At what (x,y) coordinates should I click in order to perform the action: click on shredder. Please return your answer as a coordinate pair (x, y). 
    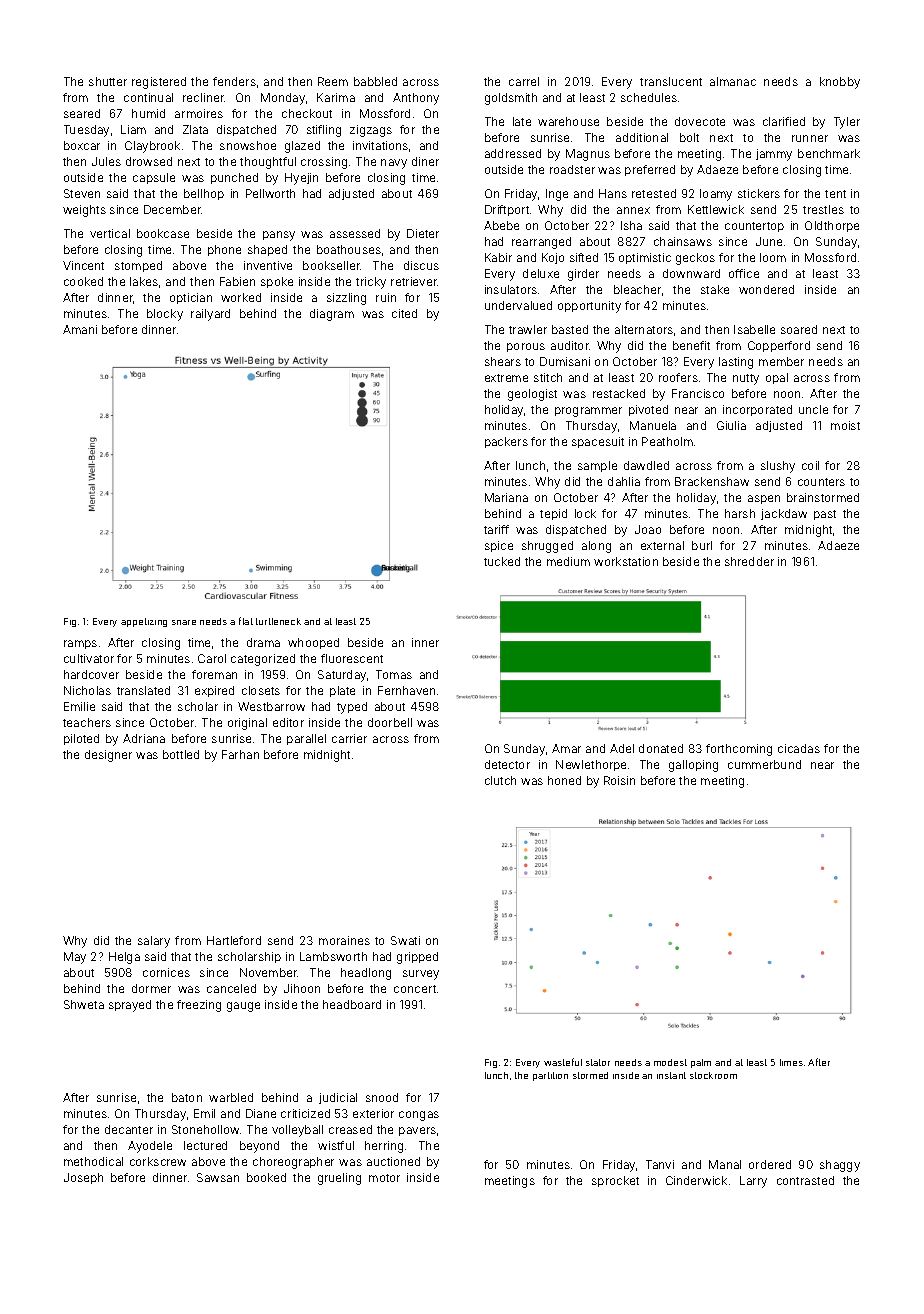
    Looking at the image, I should click on (749, 561).
